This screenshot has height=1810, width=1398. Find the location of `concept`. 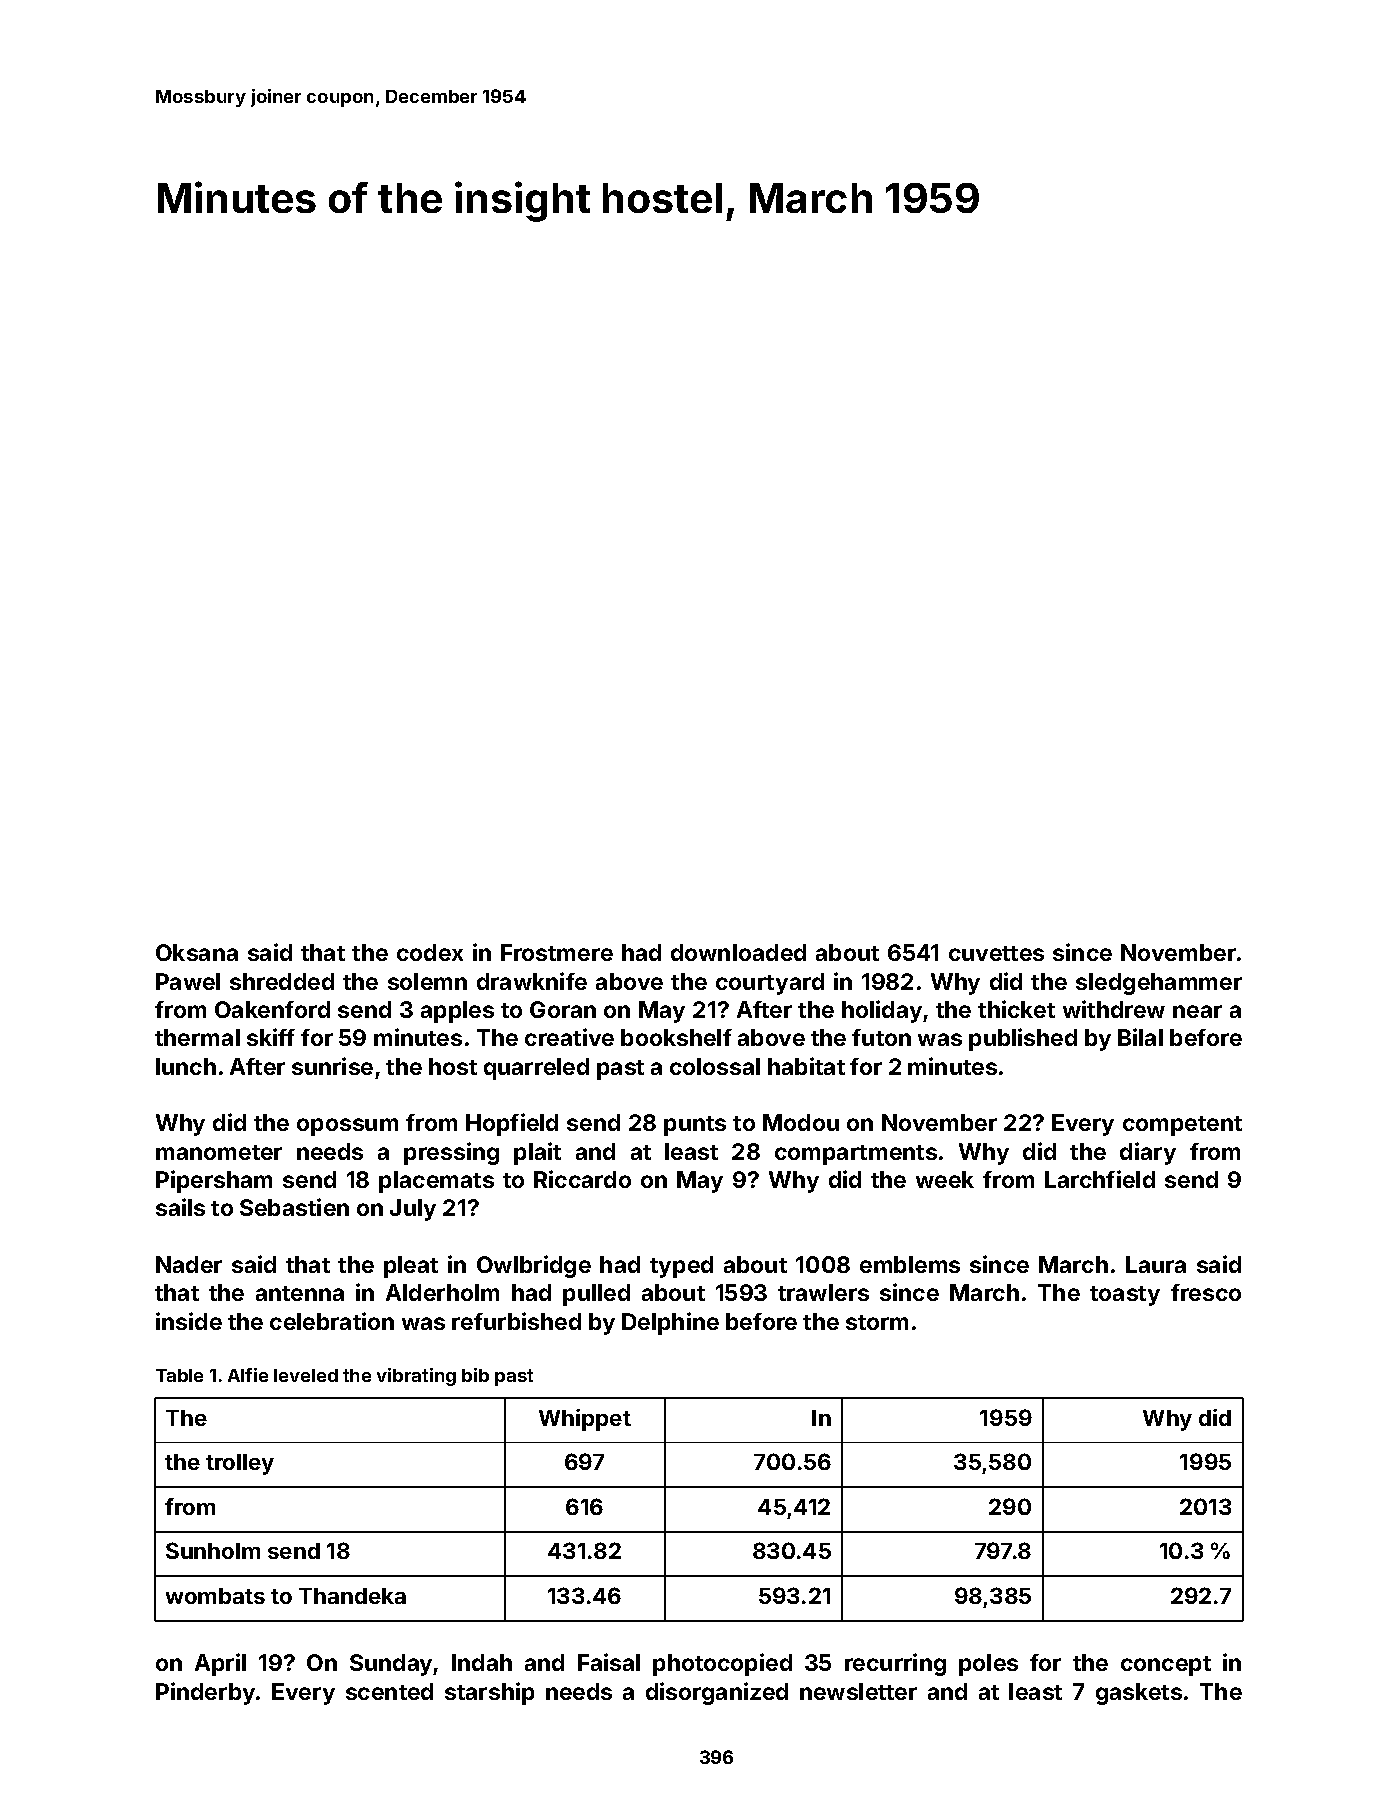

concept is located at coordinates (1166, 1666).
